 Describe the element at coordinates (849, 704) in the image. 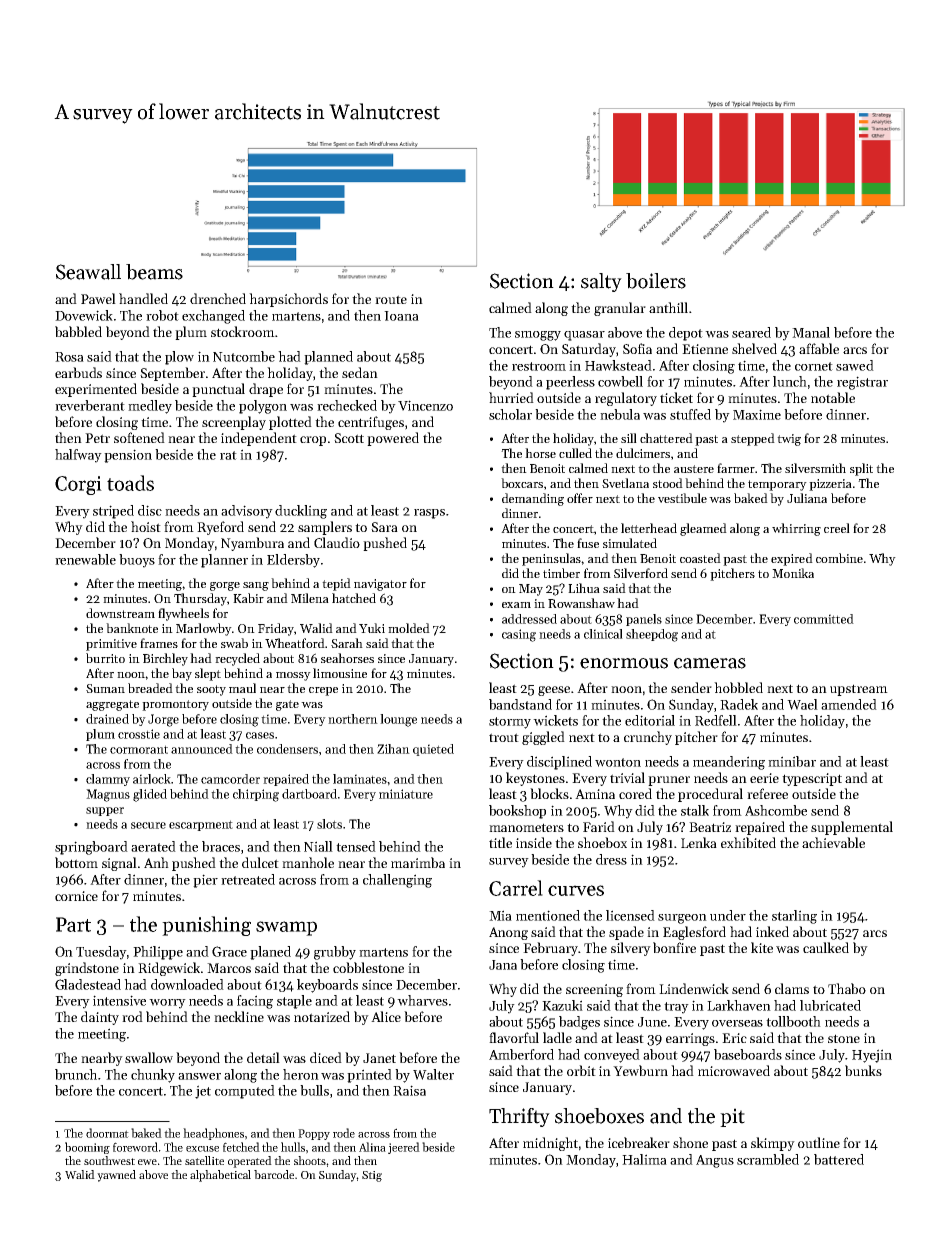

I see `amended` at that location.
